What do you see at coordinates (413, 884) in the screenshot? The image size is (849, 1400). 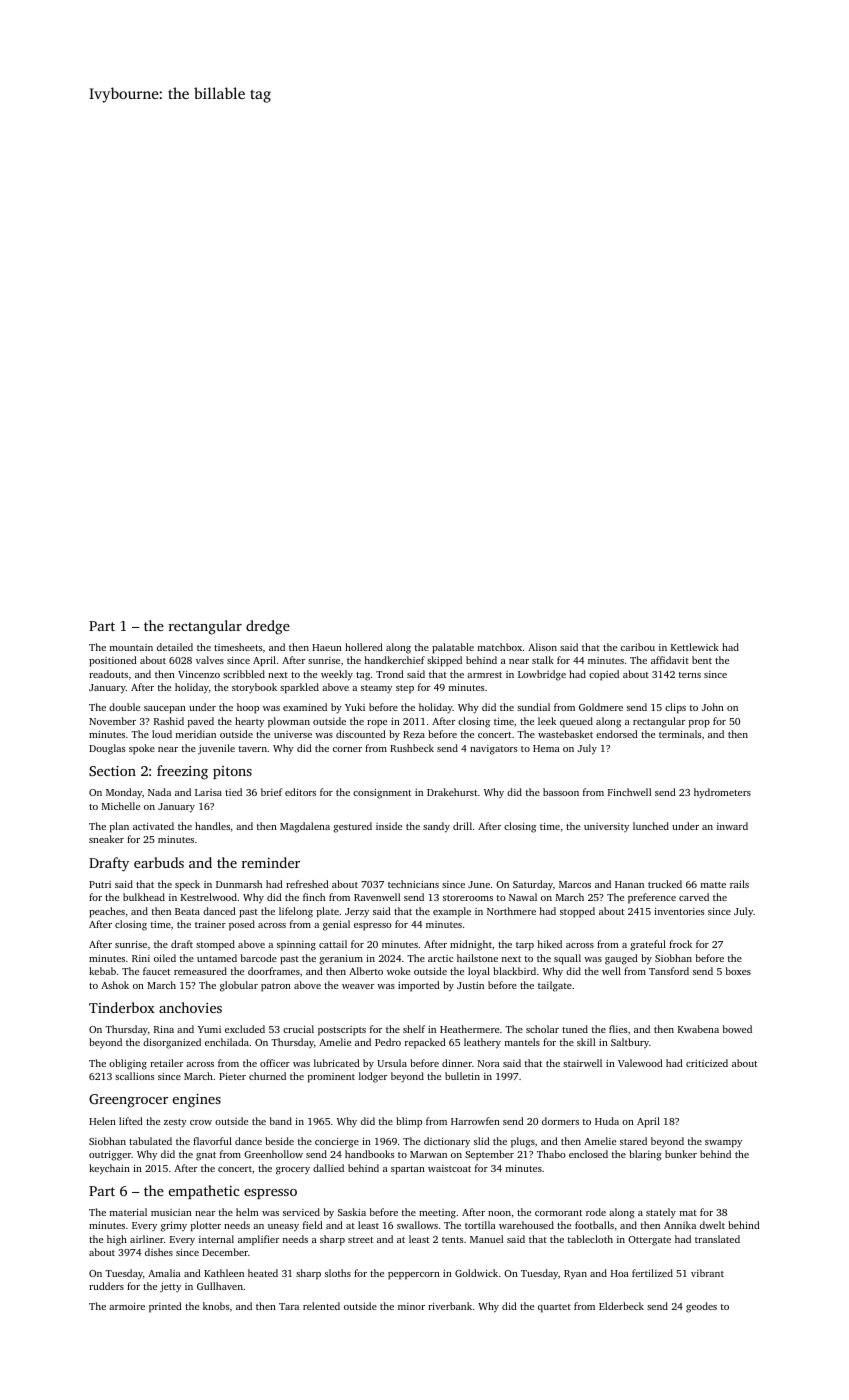 I see `technicians` at bounding box center [413, 884].
